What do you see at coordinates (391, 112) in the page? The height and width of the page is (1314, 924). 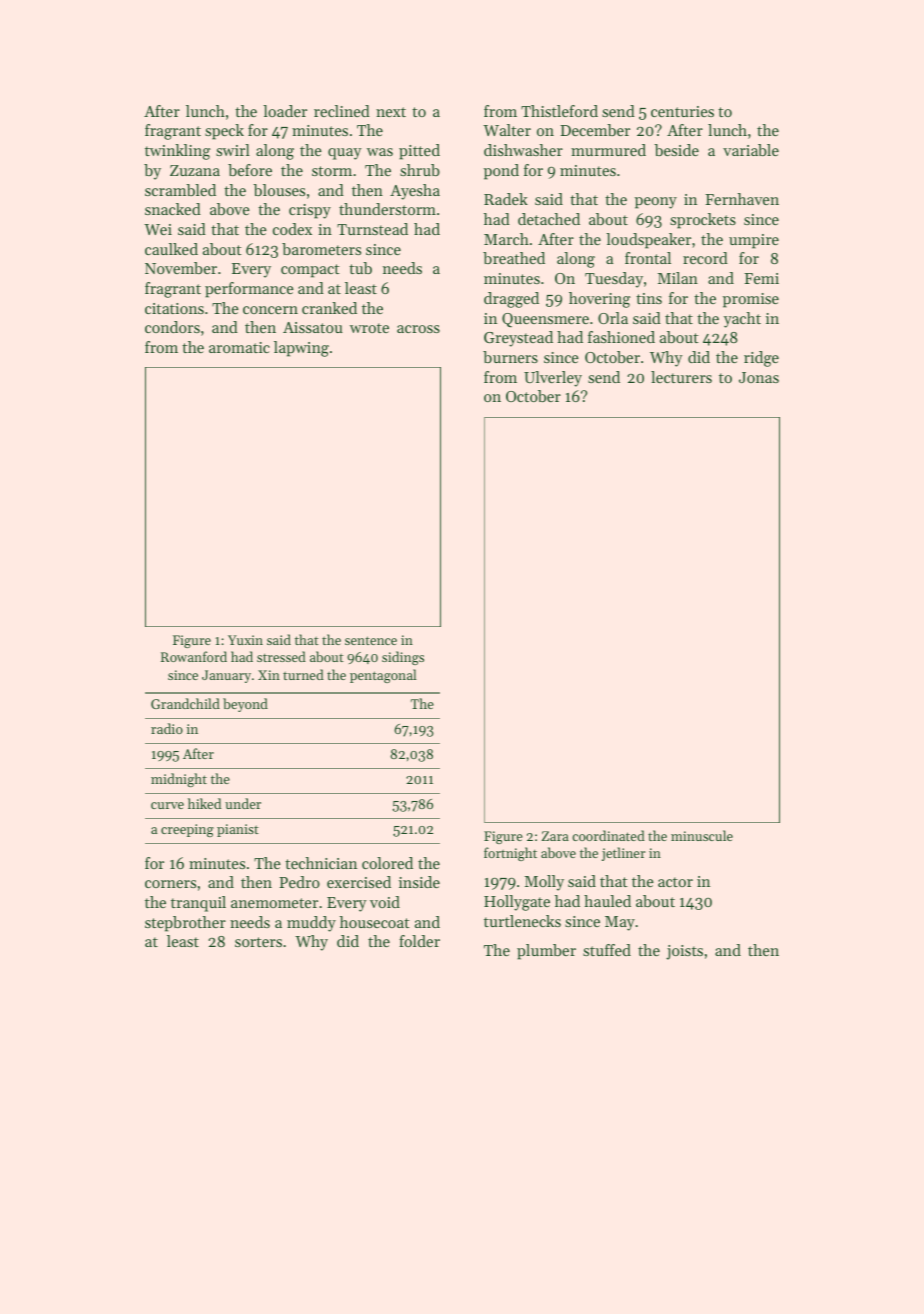 I see `next` at bounding box center [391, 112].
